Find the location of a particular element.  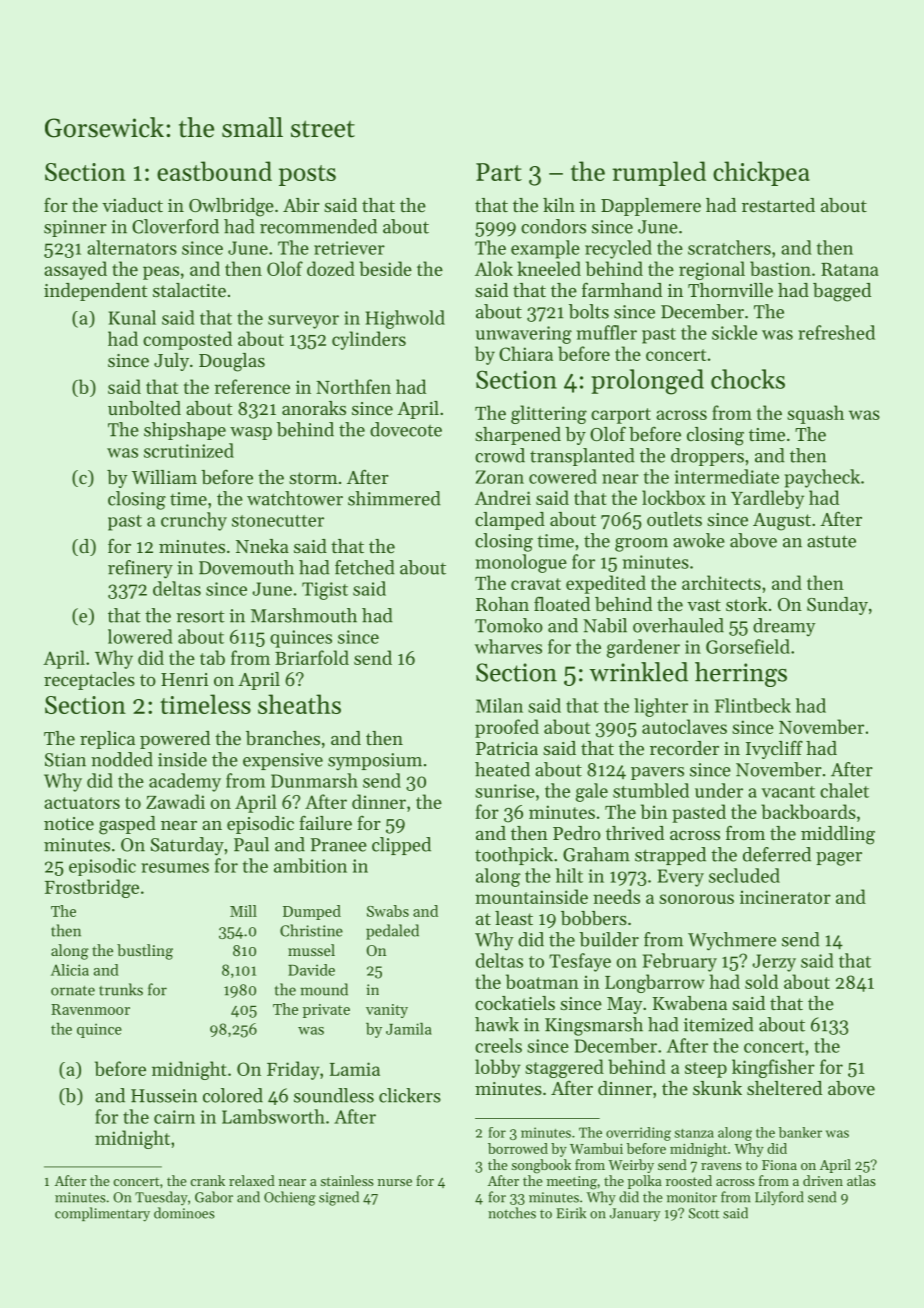

recommended is located at coordinates (318, 226).
